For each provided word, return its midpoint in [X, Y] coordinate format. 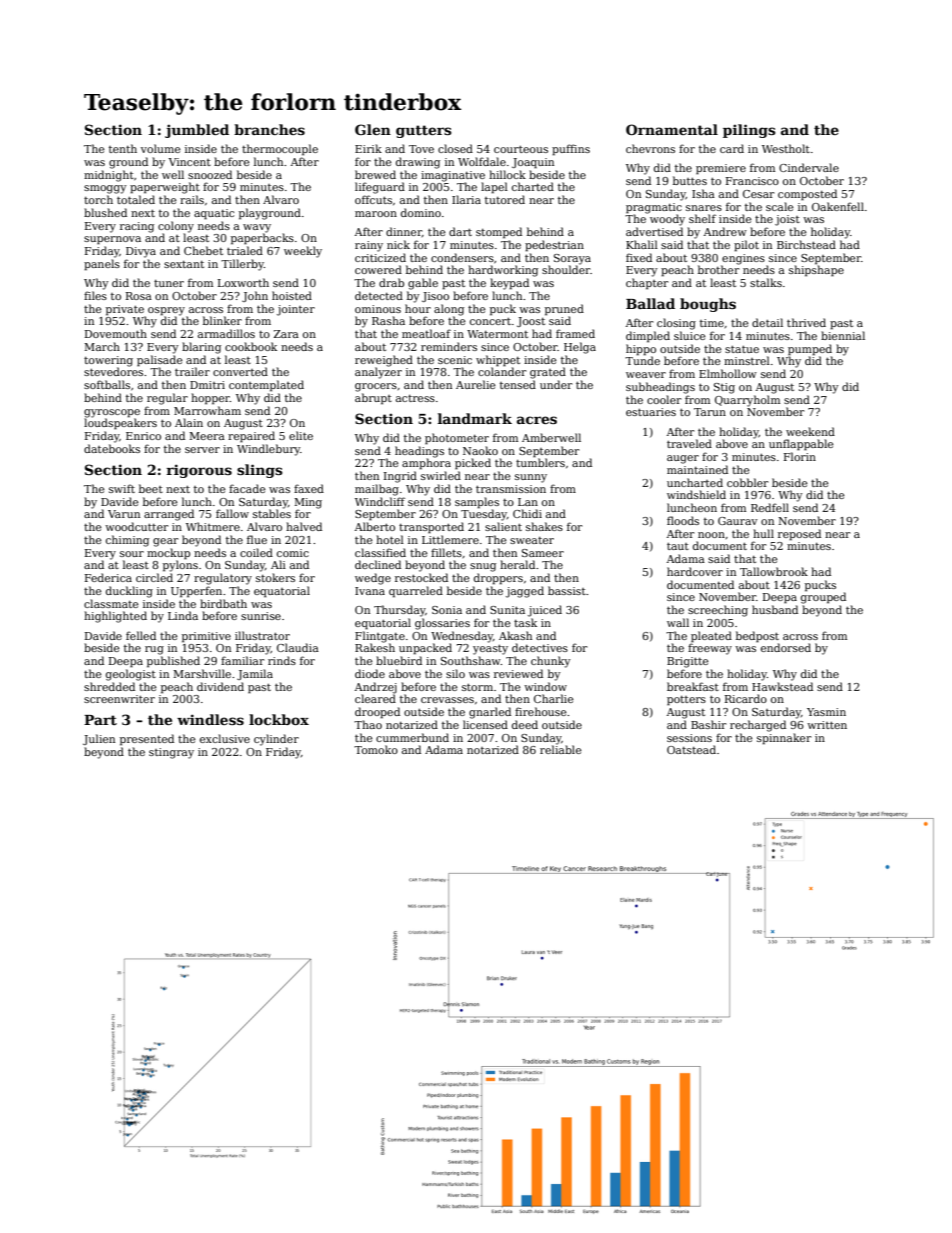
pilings [749, 131]
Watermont [497, 334]
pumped [810, 350]
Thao [368, 724]
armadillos [226, 333]
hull [763, 533]
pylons [180, 566]
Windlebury [269, 450]
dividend [220, 686]
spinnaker [784, 739]
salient [503, 526]
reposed [799, 535]
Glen [373, 129]
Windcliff [380, 501]
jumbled [197, 131]
